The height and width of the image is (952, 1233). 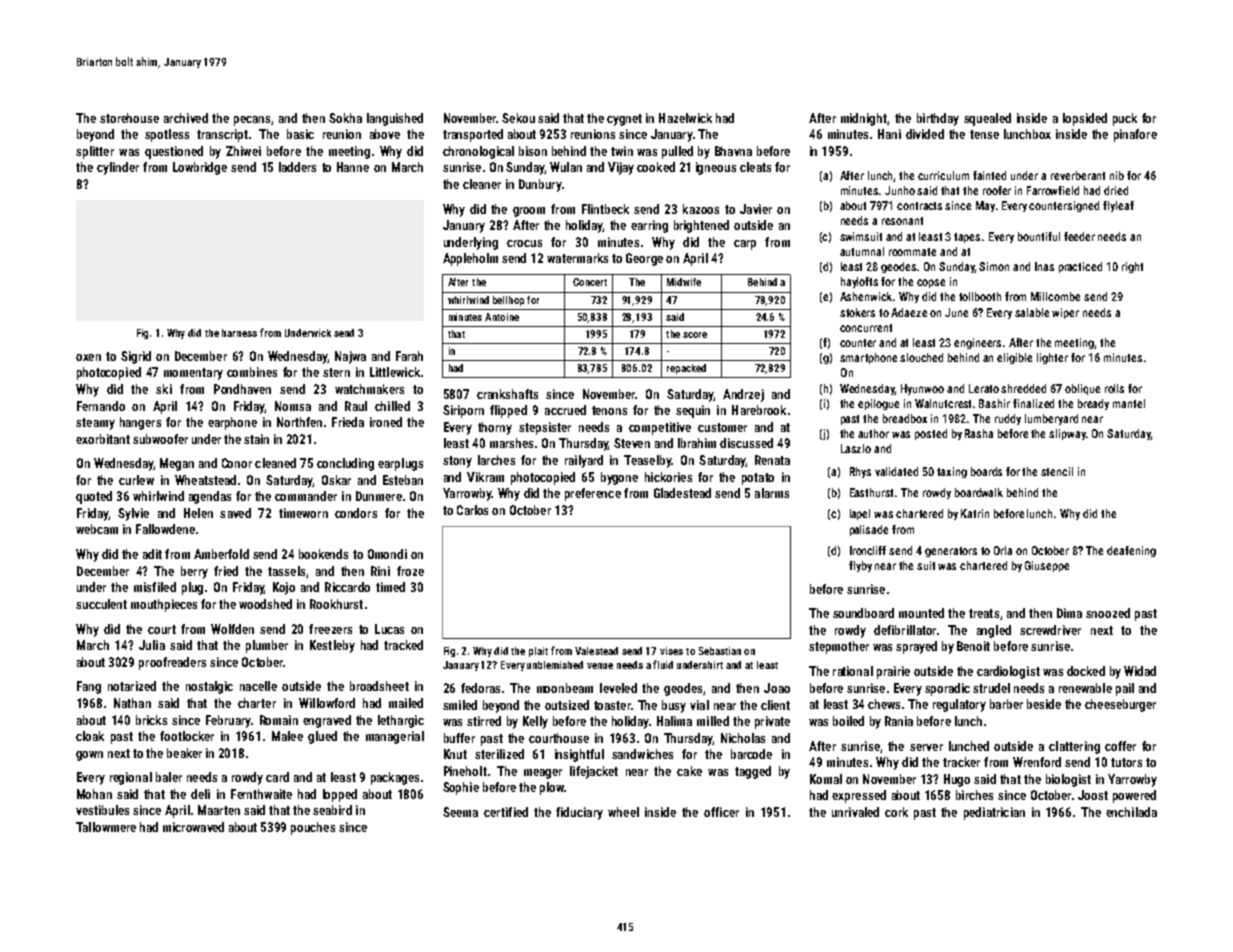 I want to click on baler, so click(x=169, y=777).
